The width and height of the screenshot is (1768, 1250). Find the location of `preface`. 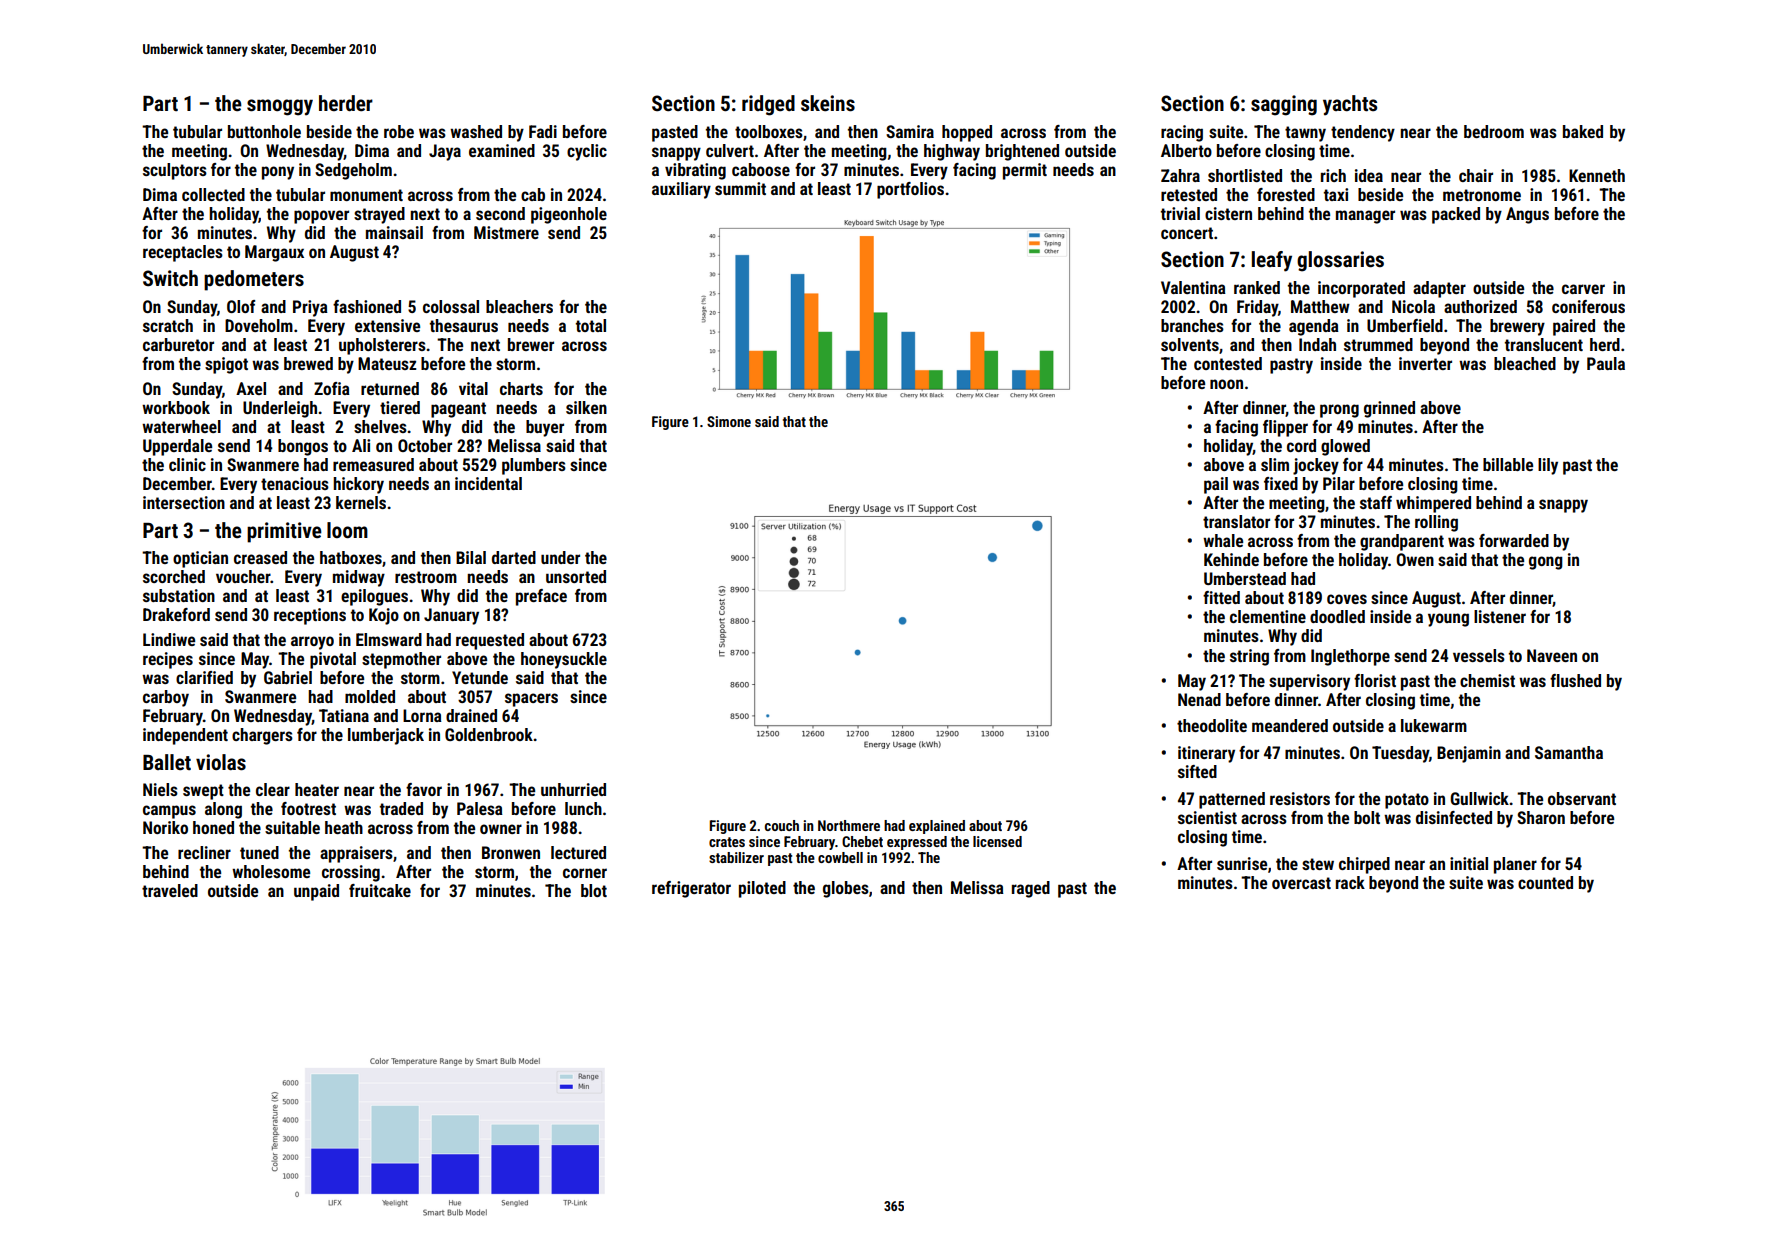

preface is located at coordinates (541, 597).
